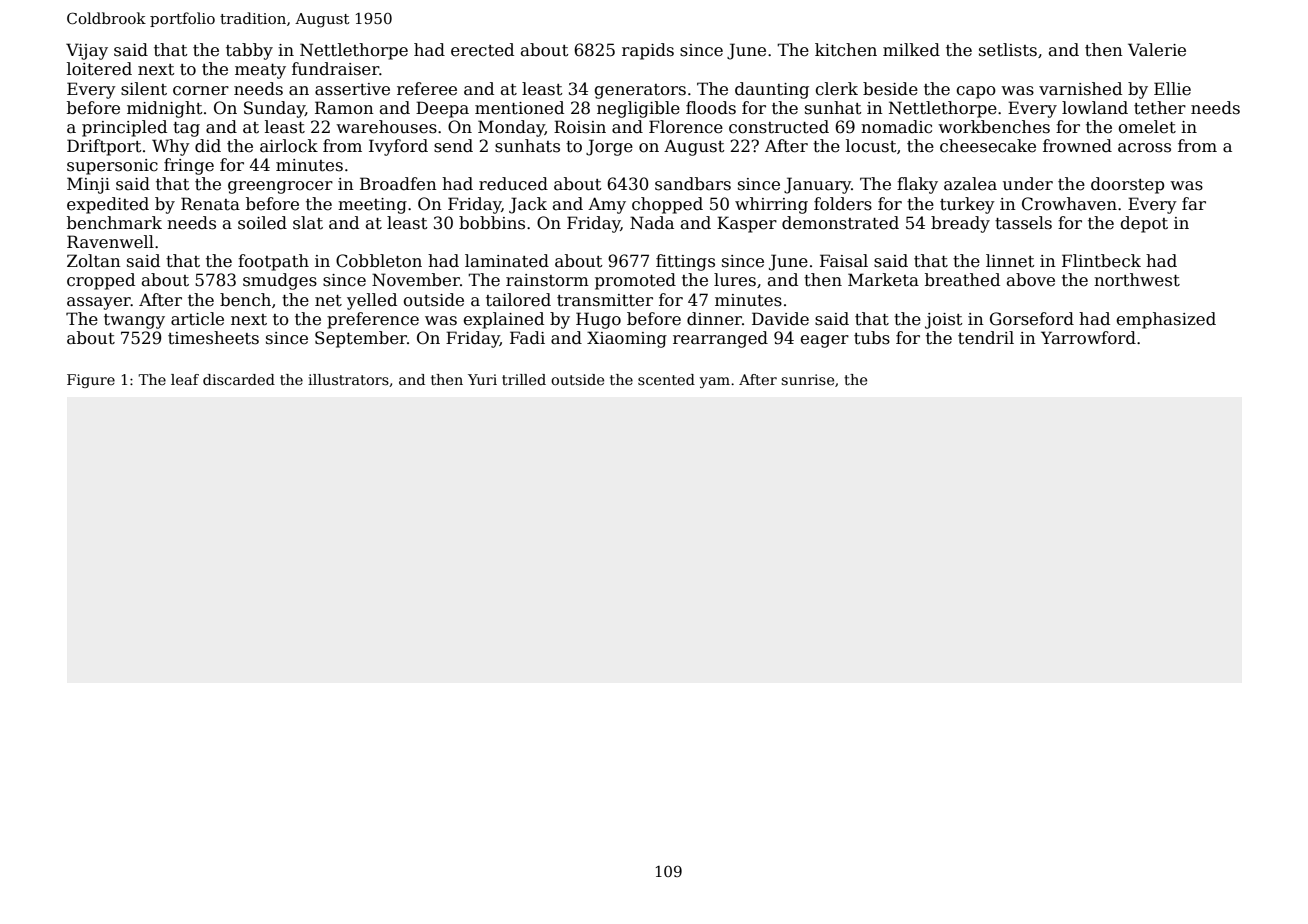  What do you see at coordinates (348, 379) in the screenshot?
I see `illustrators` at bounding box center [348, 379].
